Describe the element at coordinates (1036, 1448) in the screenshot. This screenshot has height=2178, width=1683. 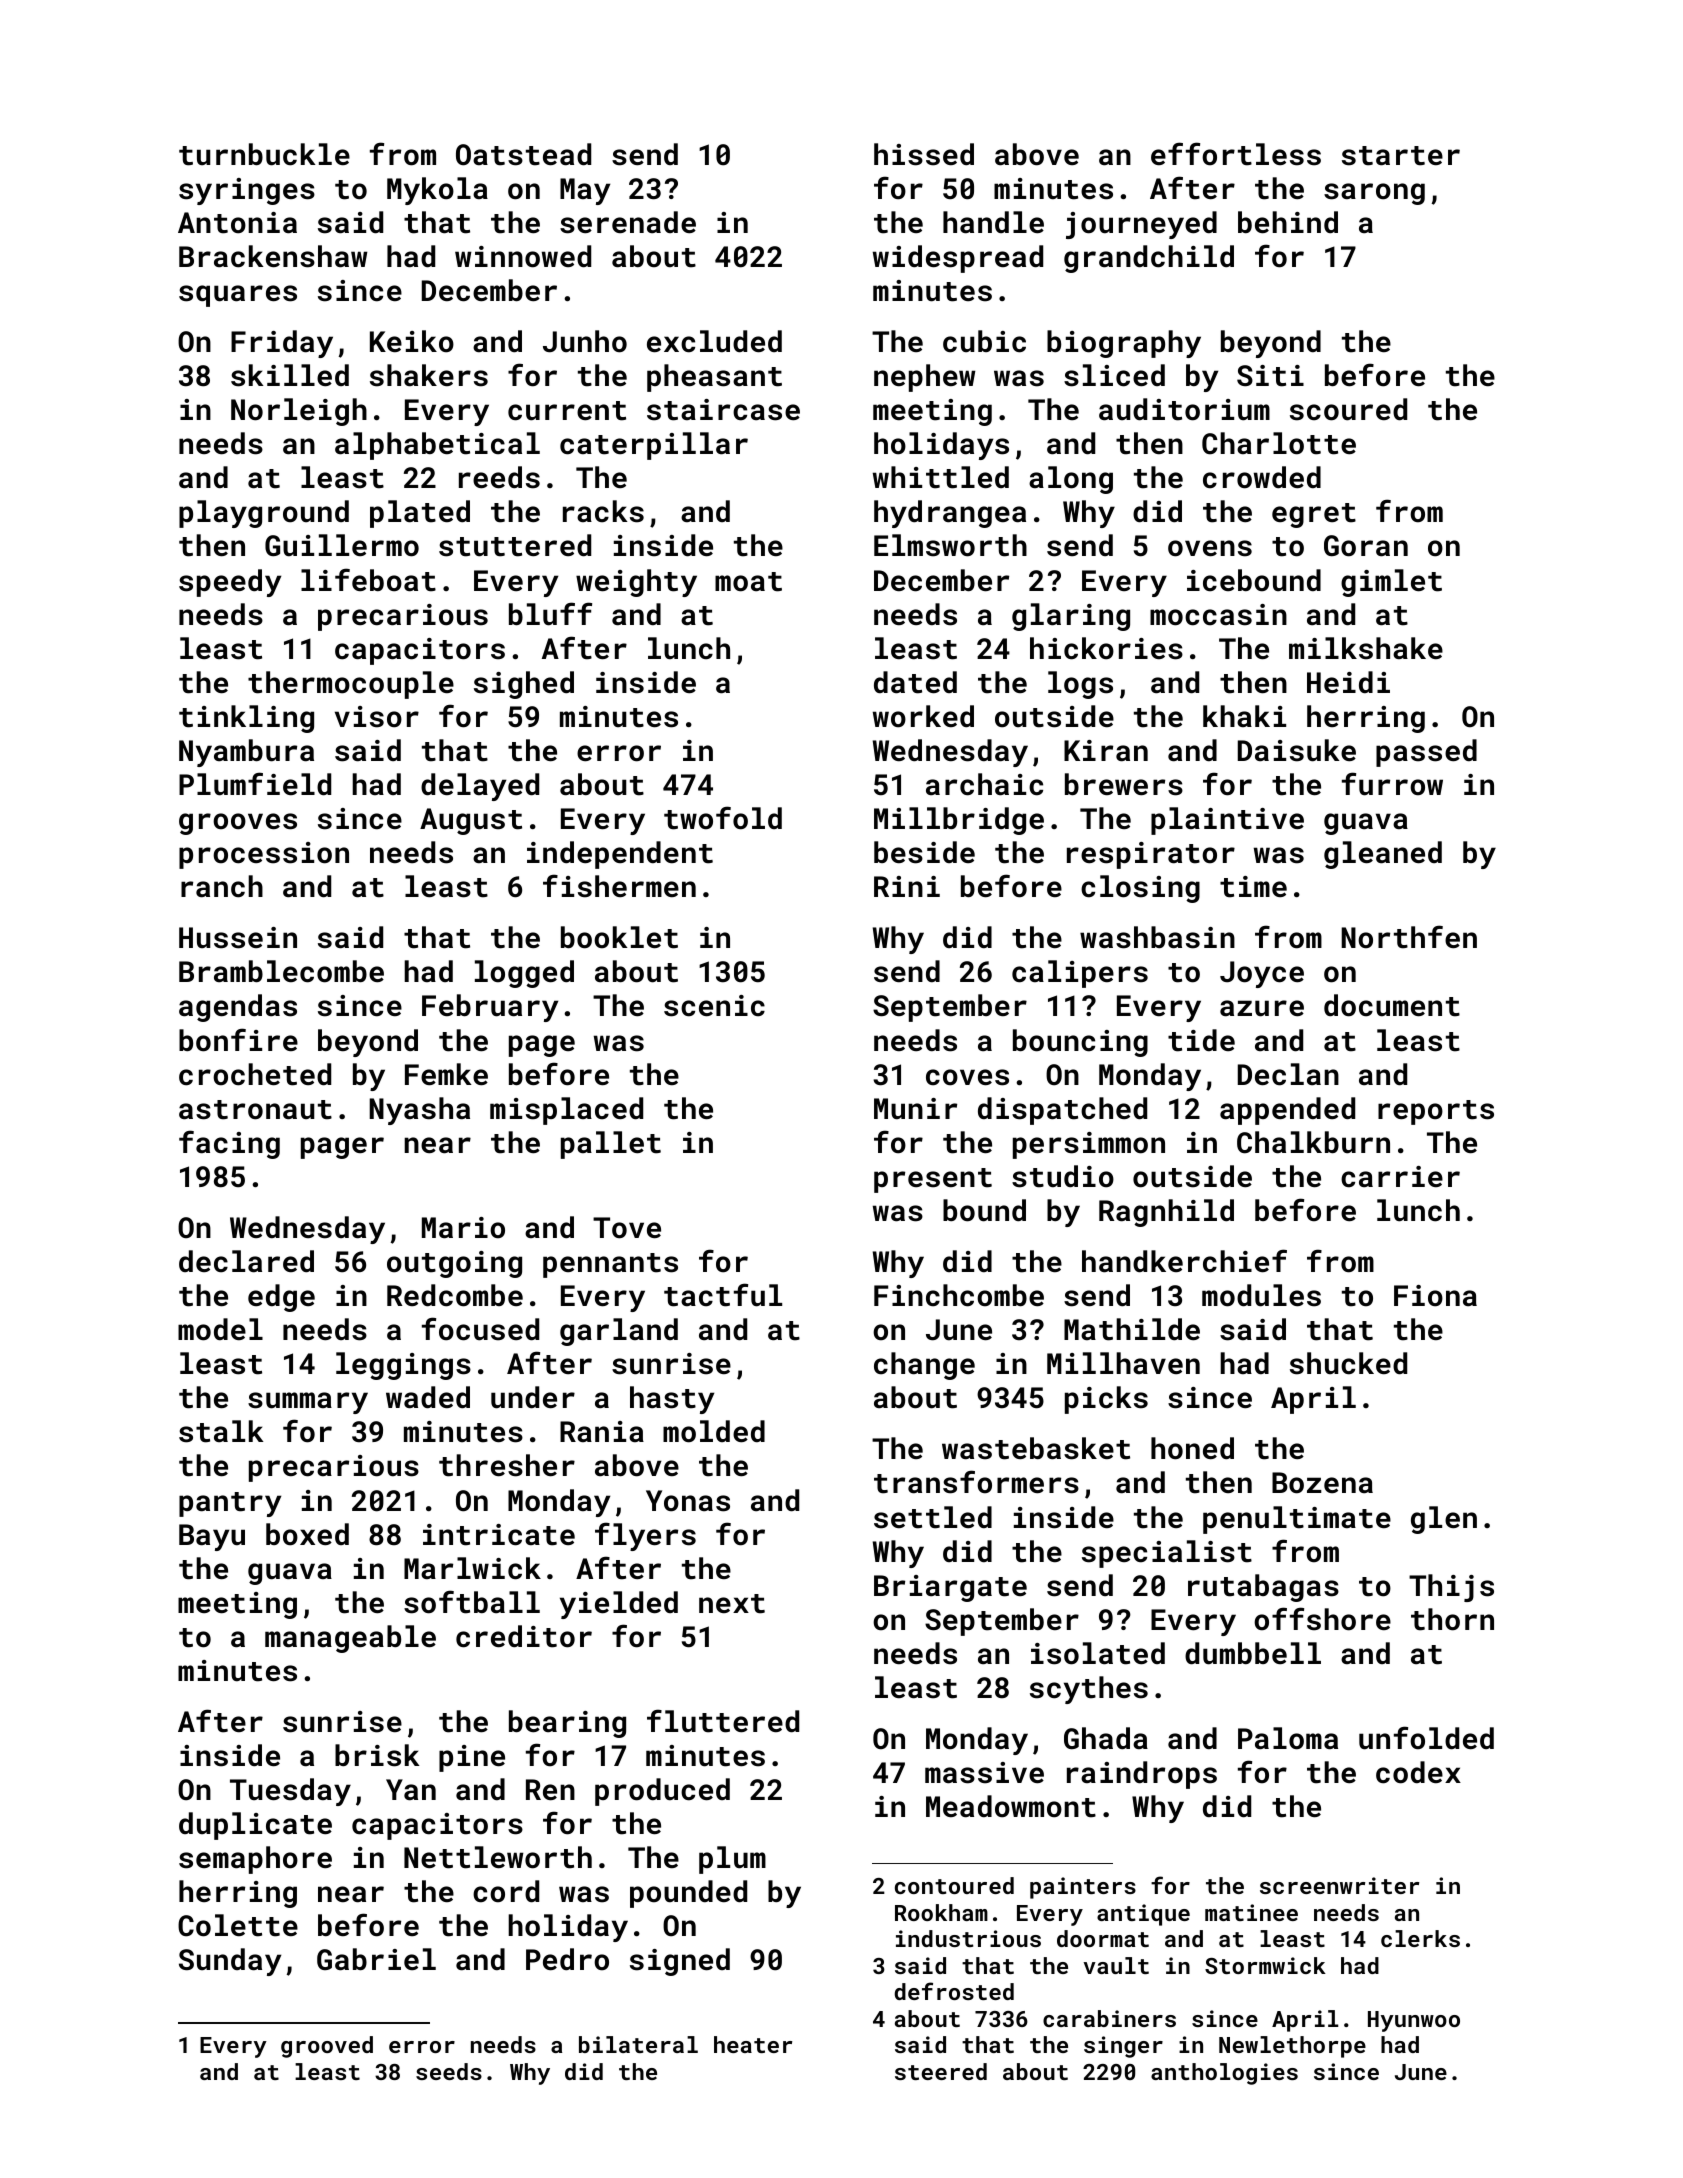
I see `wastebasket` at that location.
